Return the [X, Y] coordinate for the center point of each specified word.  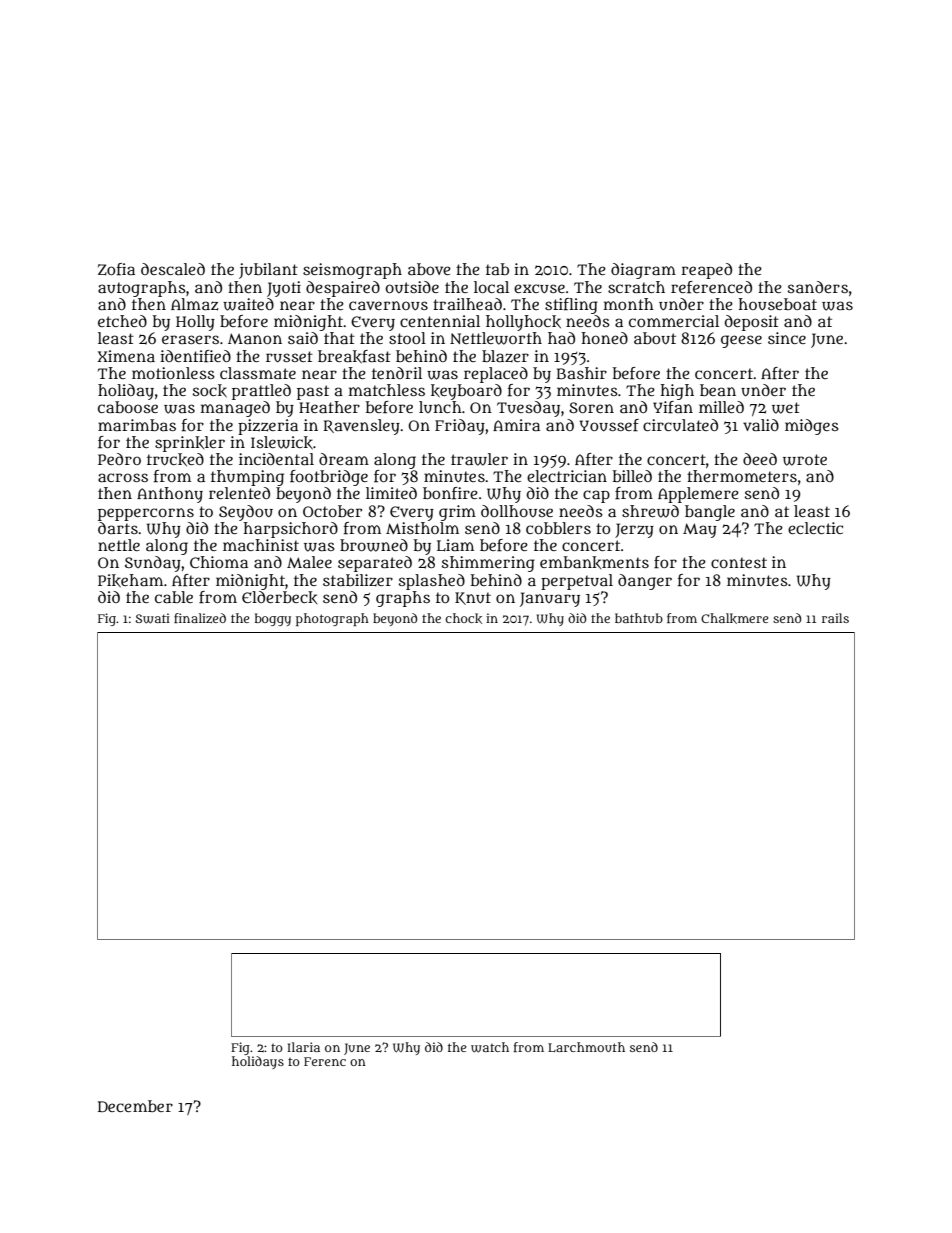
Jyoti [284, 289]
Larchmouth [586, 1047]
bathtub [639, 618]
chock [463, 618]
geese [741, 341]
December [135, 1106]
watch [490, 1047]
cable [174, 597]
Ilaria [303, 1047]
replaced [496, 375]
